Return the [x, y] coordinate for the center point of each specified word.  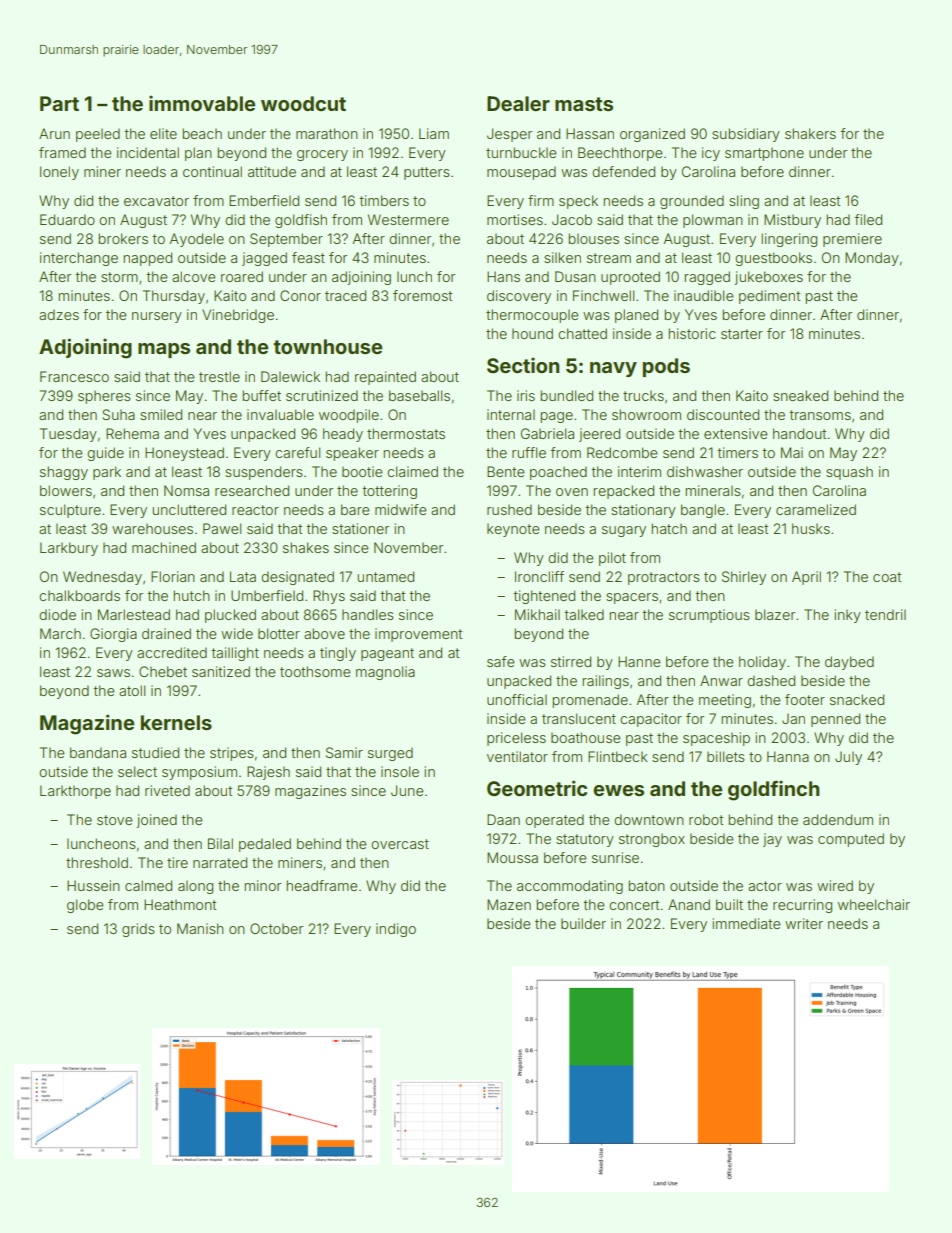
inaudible [704, 295]
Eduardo [67, 219]
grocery [322, 155]
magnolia [385, 673]
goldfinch [773, 790]
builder [583, 923]
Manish [200, 928]
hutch [191, 595]
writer [804, 923]
